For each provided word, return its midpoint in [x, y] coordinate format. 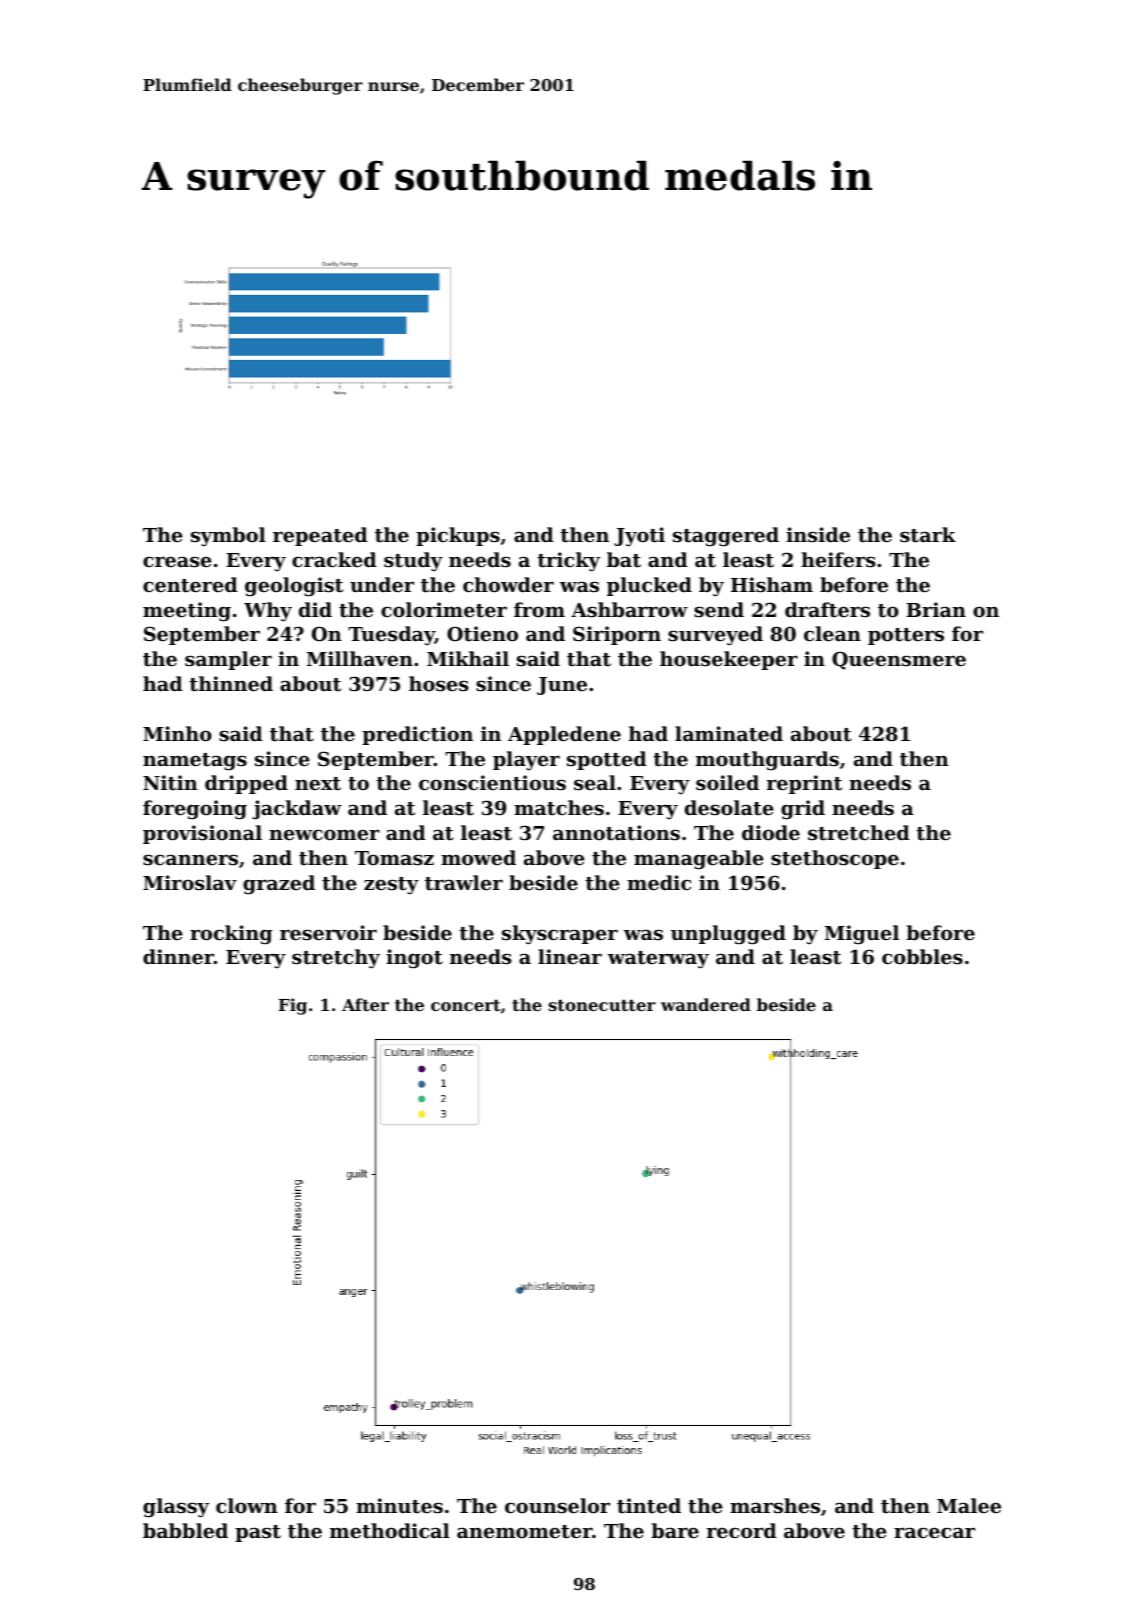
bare [675, 1530]
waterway [658, 960]
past [258, 1533]
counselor [557, 1505]
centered [190, 585]
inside [818, 535]
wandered [706, 1004]
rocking [231, 935]
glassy [176, 1508]
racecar [934, 1533]
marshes [775, 1505]
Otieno [482, 633]
